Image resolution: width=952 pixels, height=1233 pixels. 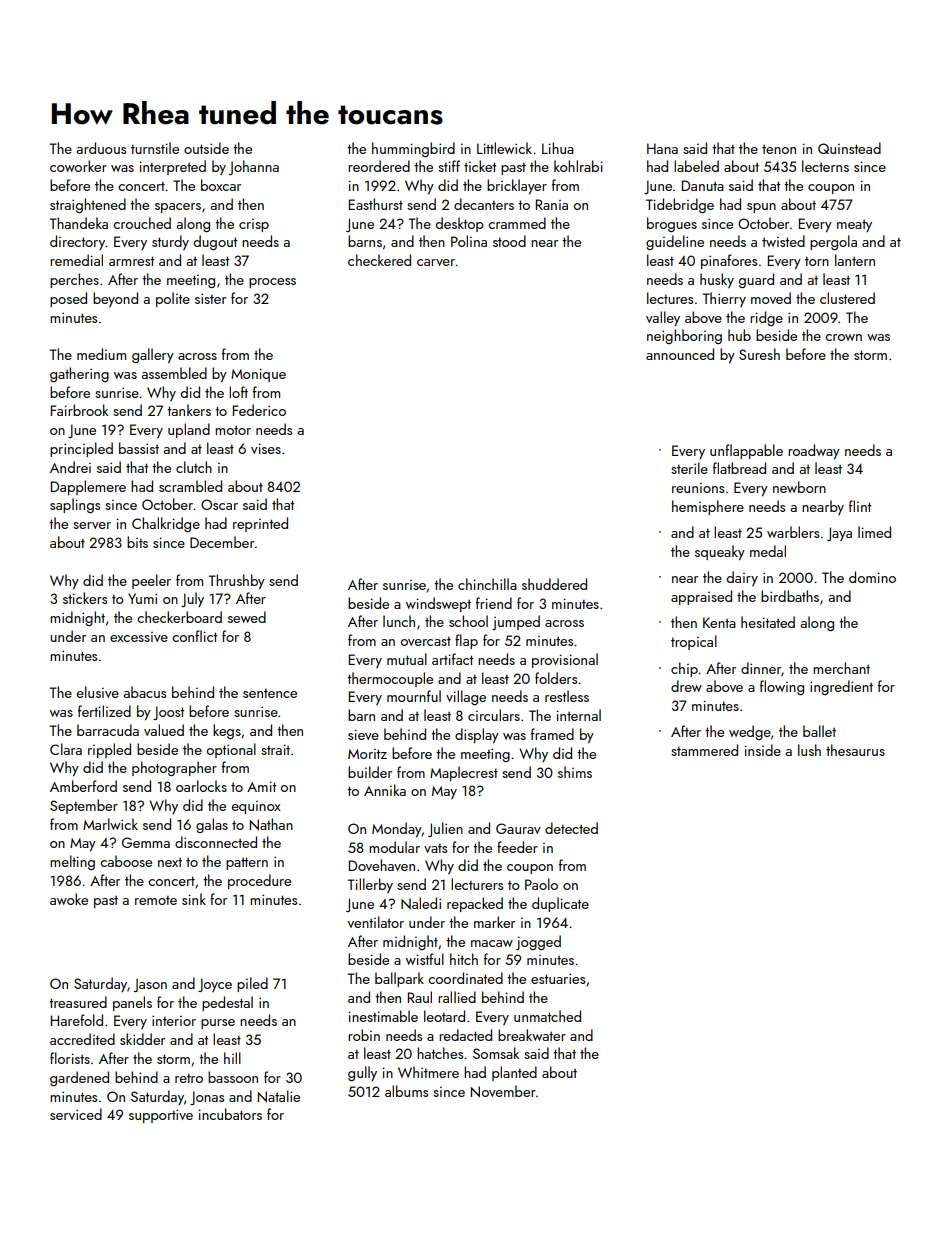 What do you see at coordinates (237, 581) in the screenshot?
I see `Thrushby` at bounding box center [237, 581].
